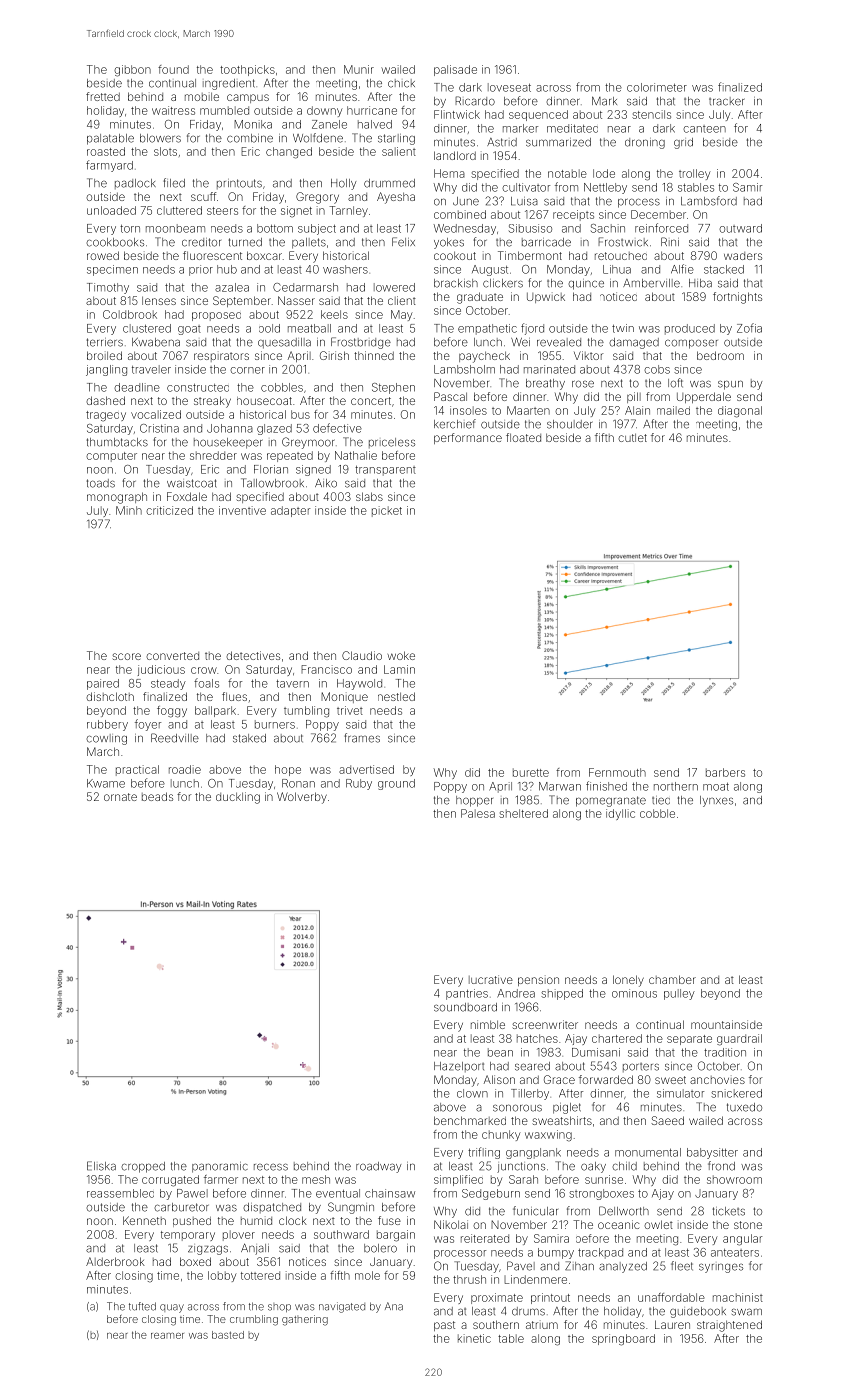 The width and height of the screenshot is (849, 1400). I want to click on salient, so click(399, 151).
